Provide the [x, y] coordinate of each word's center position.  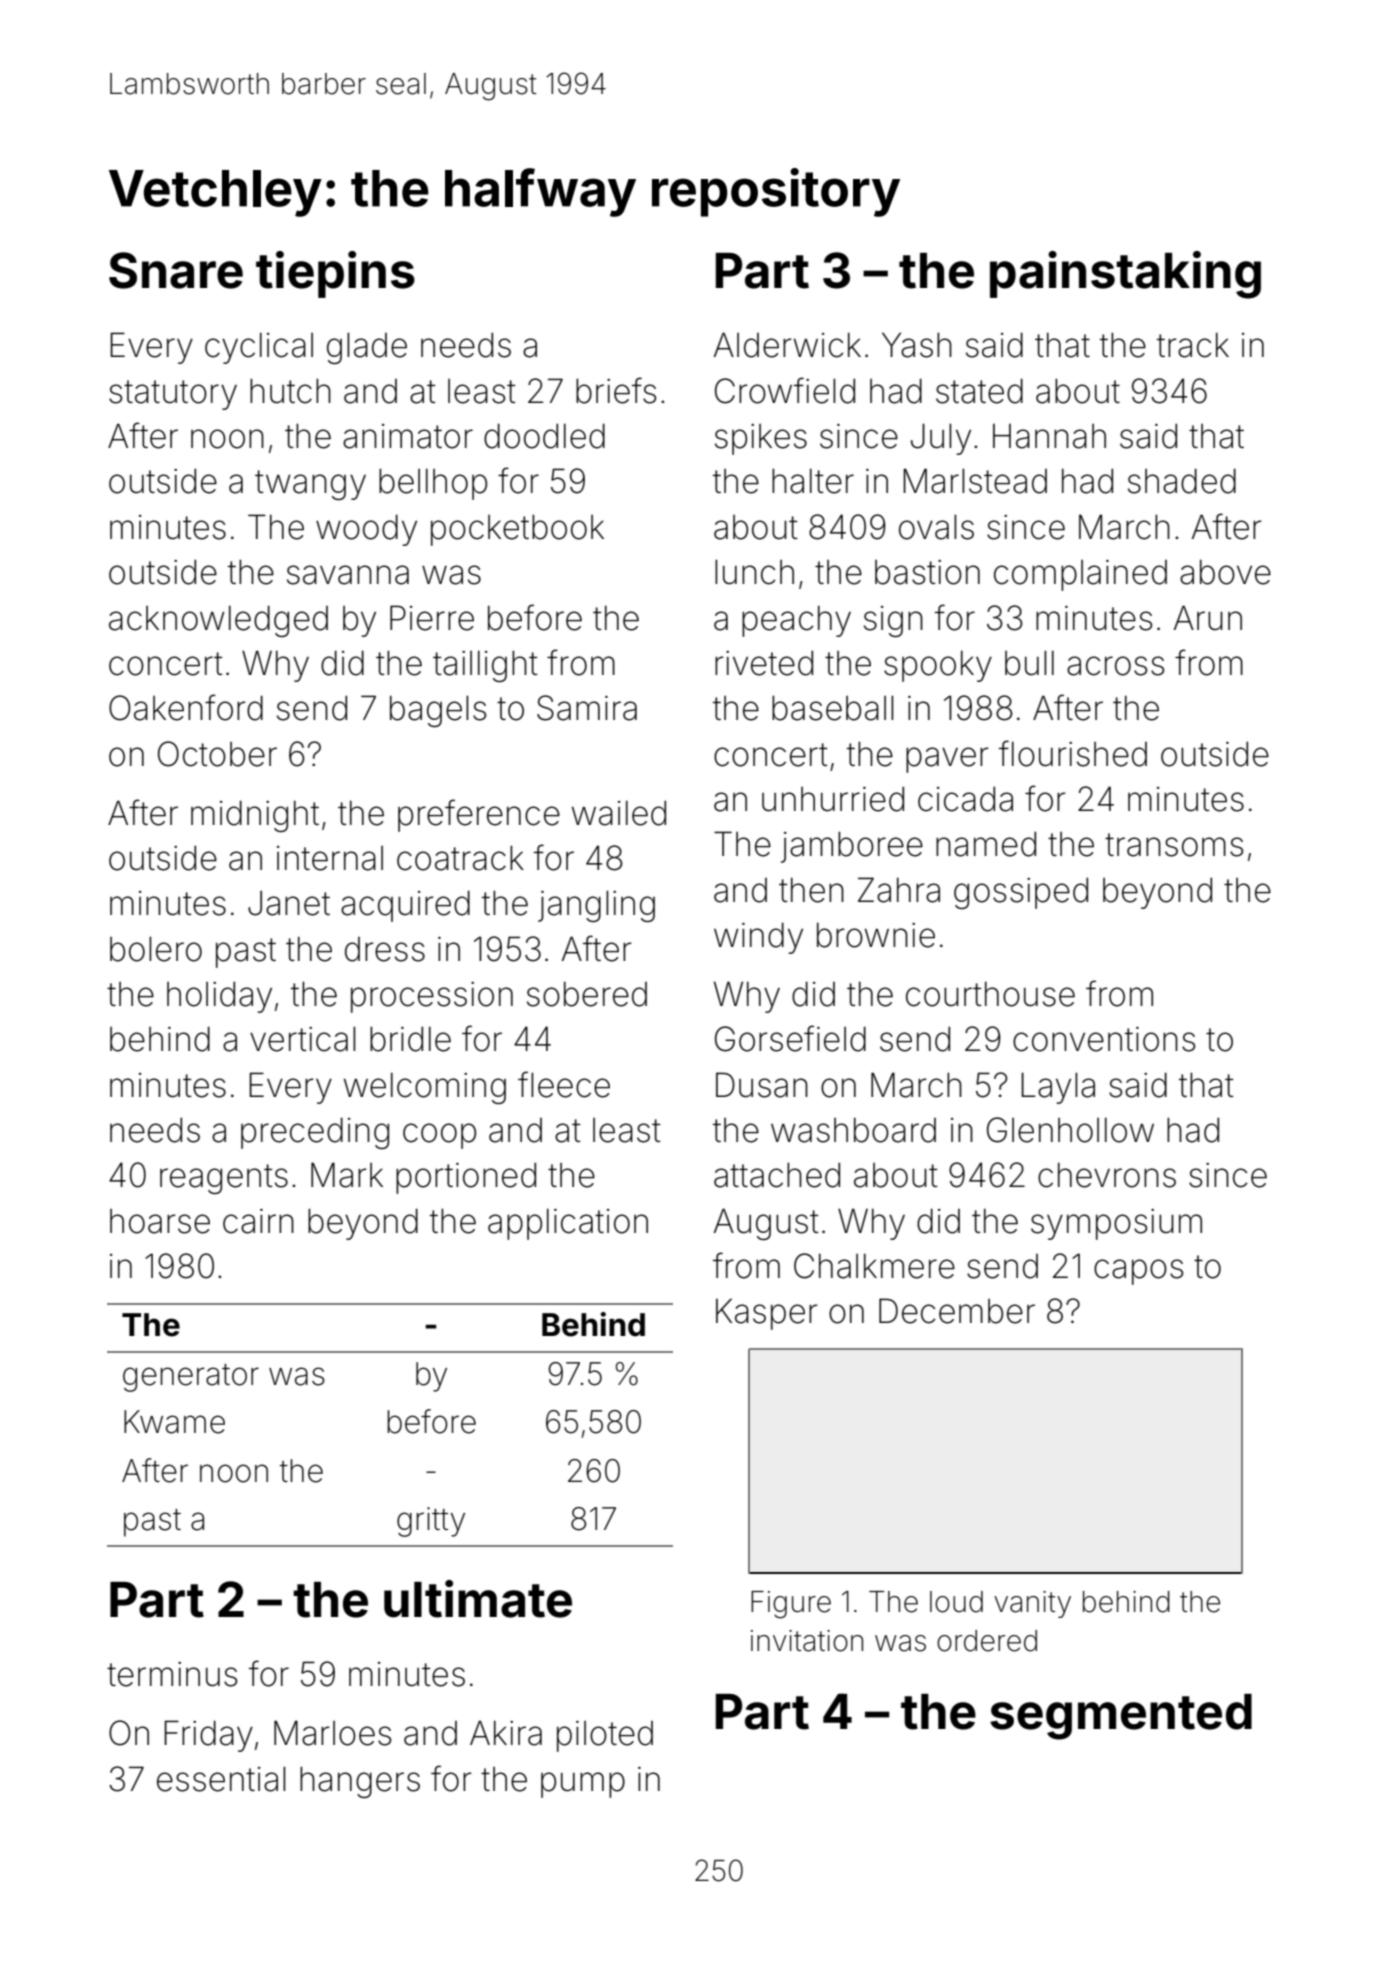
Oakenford [186, 707]
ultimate [478, 1599]
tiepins [335, 274]
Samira [587, 708]
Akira [506, 1733]
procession [432, 997]
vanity [1032, 1604]
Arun [1207, 617]
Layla [1058, 1088]
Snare [176, 270]
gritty [431, 1522]
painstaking [1125, 275]
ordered [987, 1641]
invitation [807, 1641]
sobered [587, 994]
